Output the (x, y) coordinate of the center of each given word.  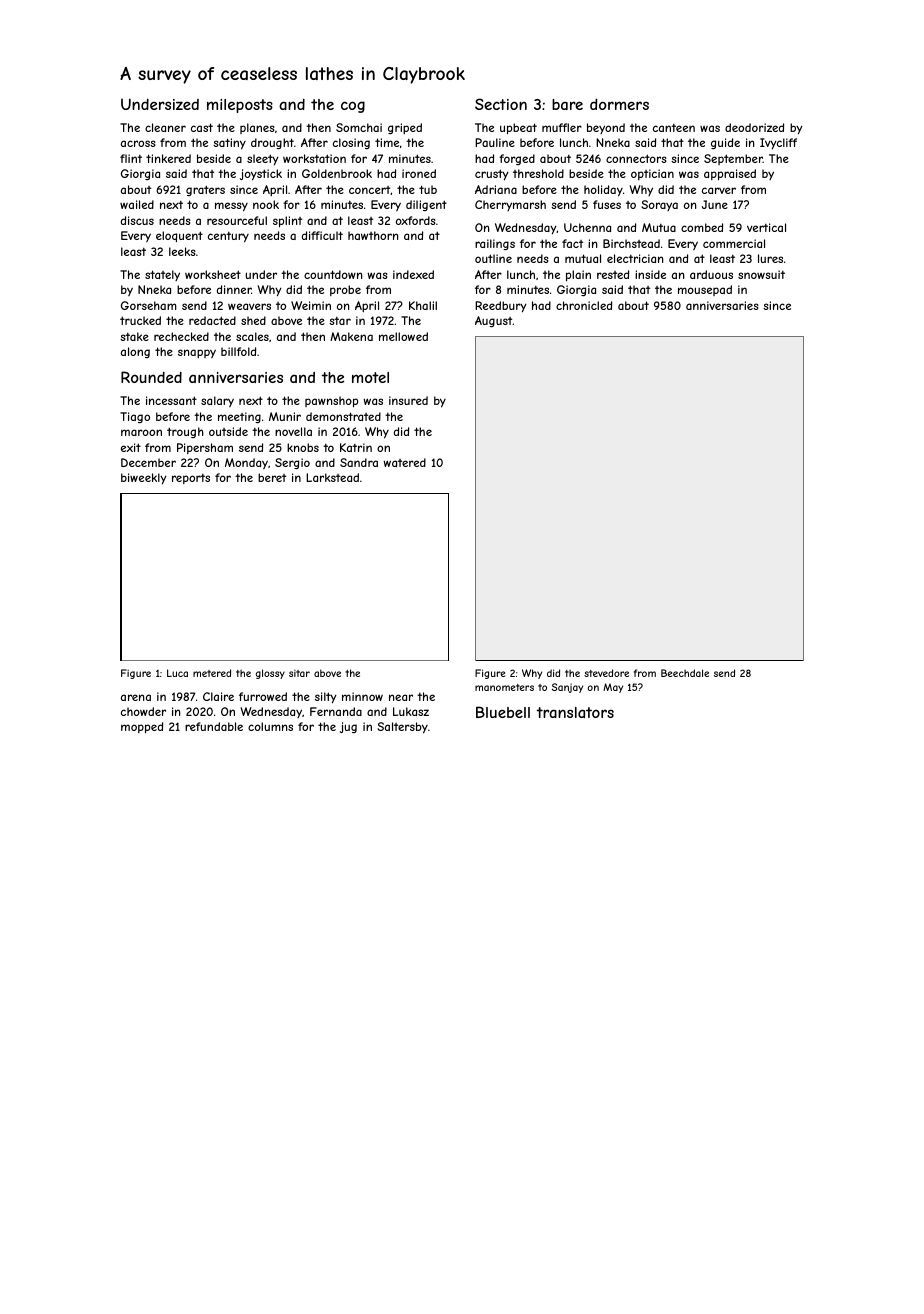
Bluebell (503, 712)
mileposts (240, 106)
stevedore (606, 673)
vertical (766, 227)
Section (501, 104)
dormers (619, 104)
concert (370, 190)
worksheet (213, 274)
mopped (142, 728)
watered (404, 462)
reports (191, 479)
